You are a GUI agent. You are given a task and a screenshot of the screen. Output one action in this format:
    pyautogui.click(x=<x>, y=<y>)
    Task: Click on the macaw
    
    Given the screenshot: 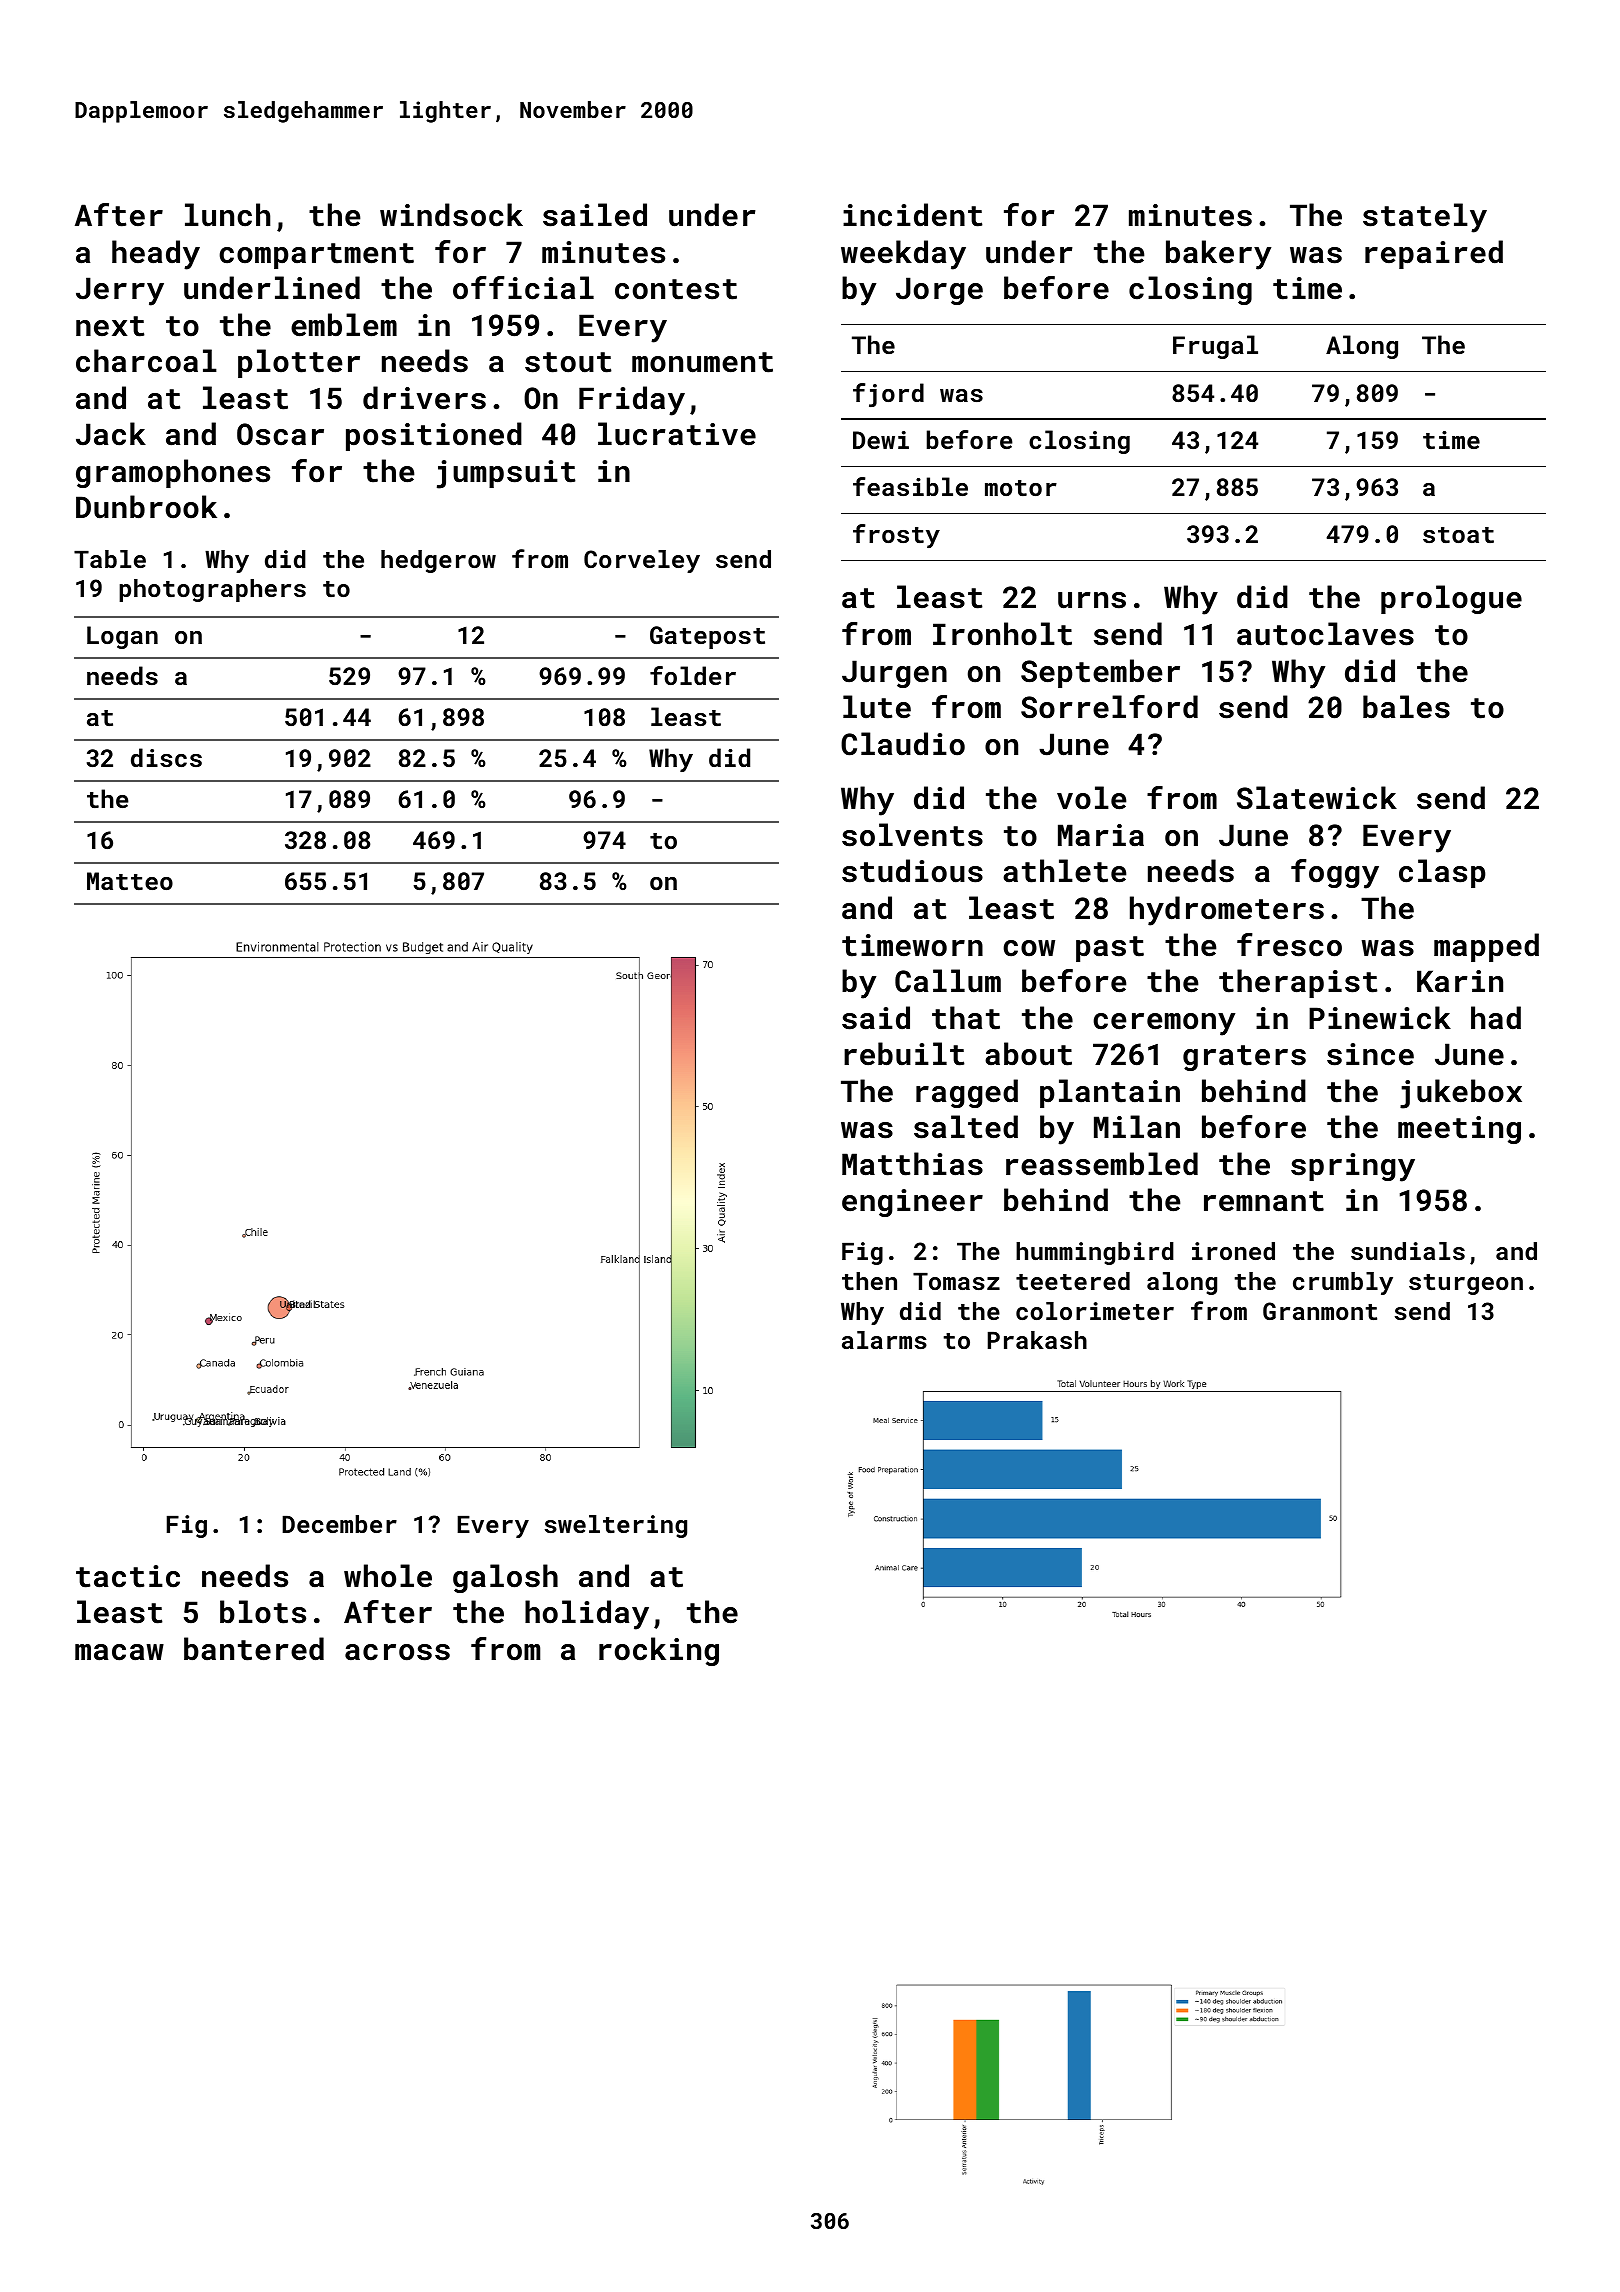 What is the action you would take?
    pyautogui.click(x=119, y=1652)
